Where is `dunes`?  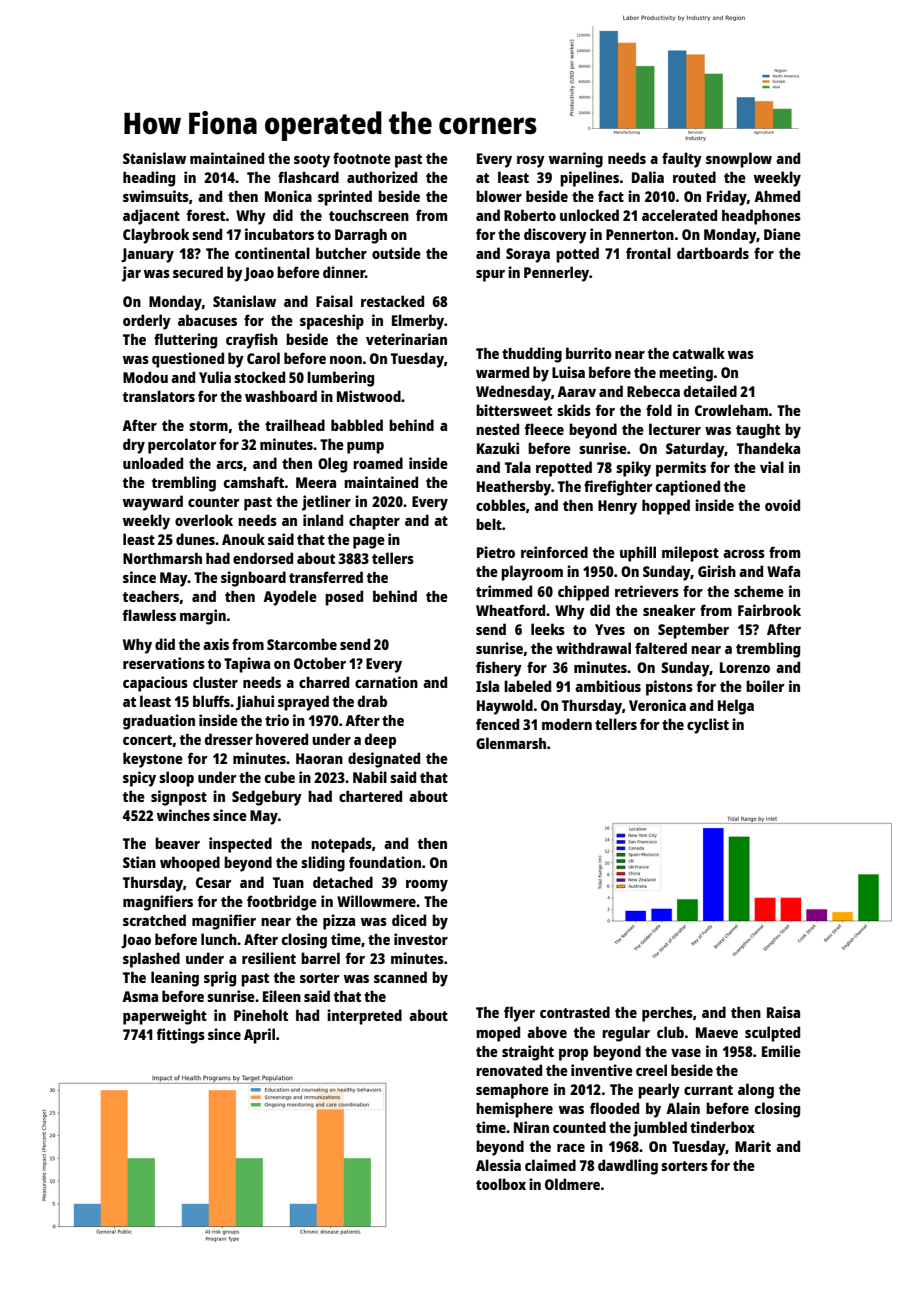 dunes is located at coordinates (195, 539).
